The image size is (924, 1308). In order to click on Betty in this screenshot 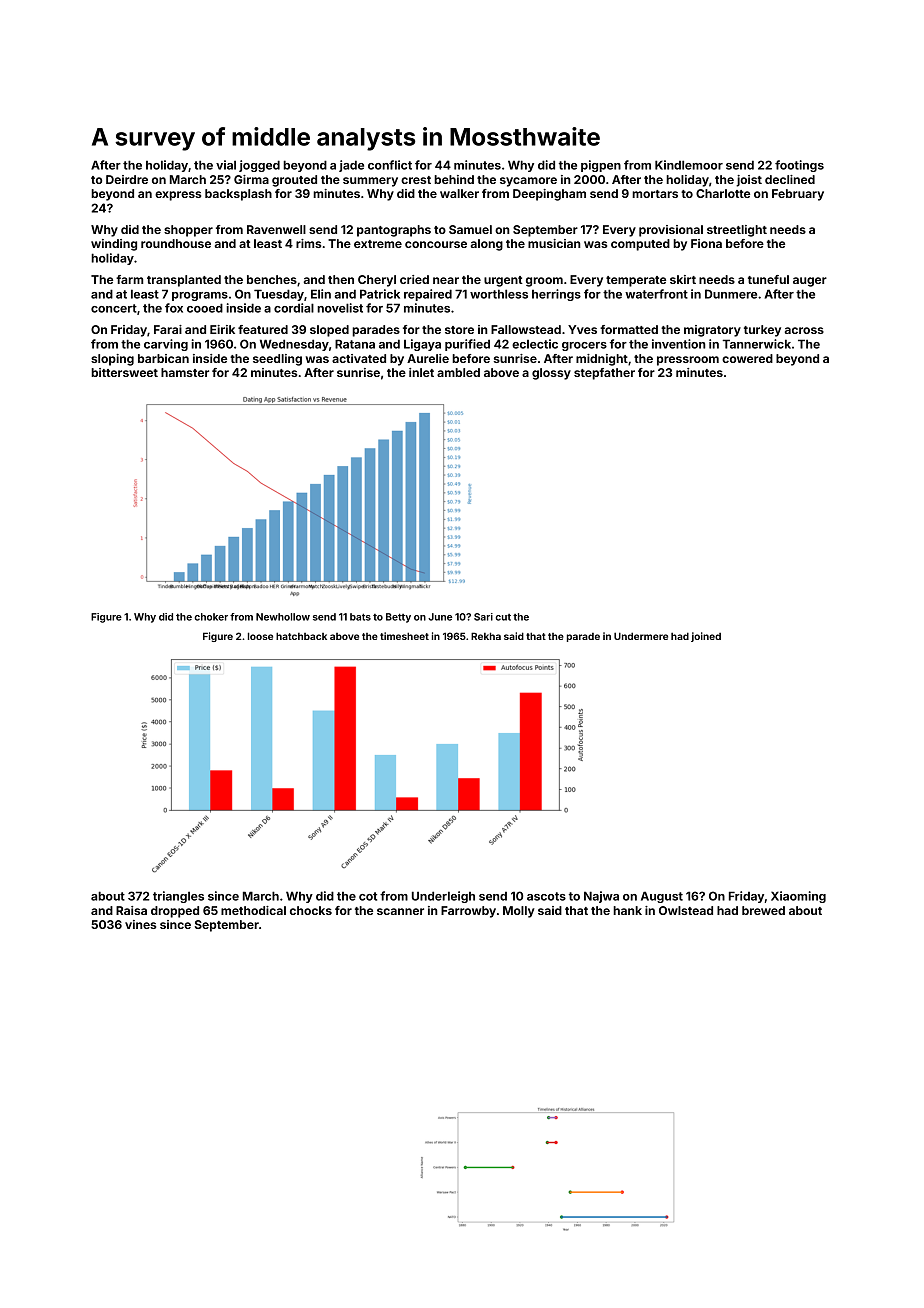, I will do `click(398, 618)`.
